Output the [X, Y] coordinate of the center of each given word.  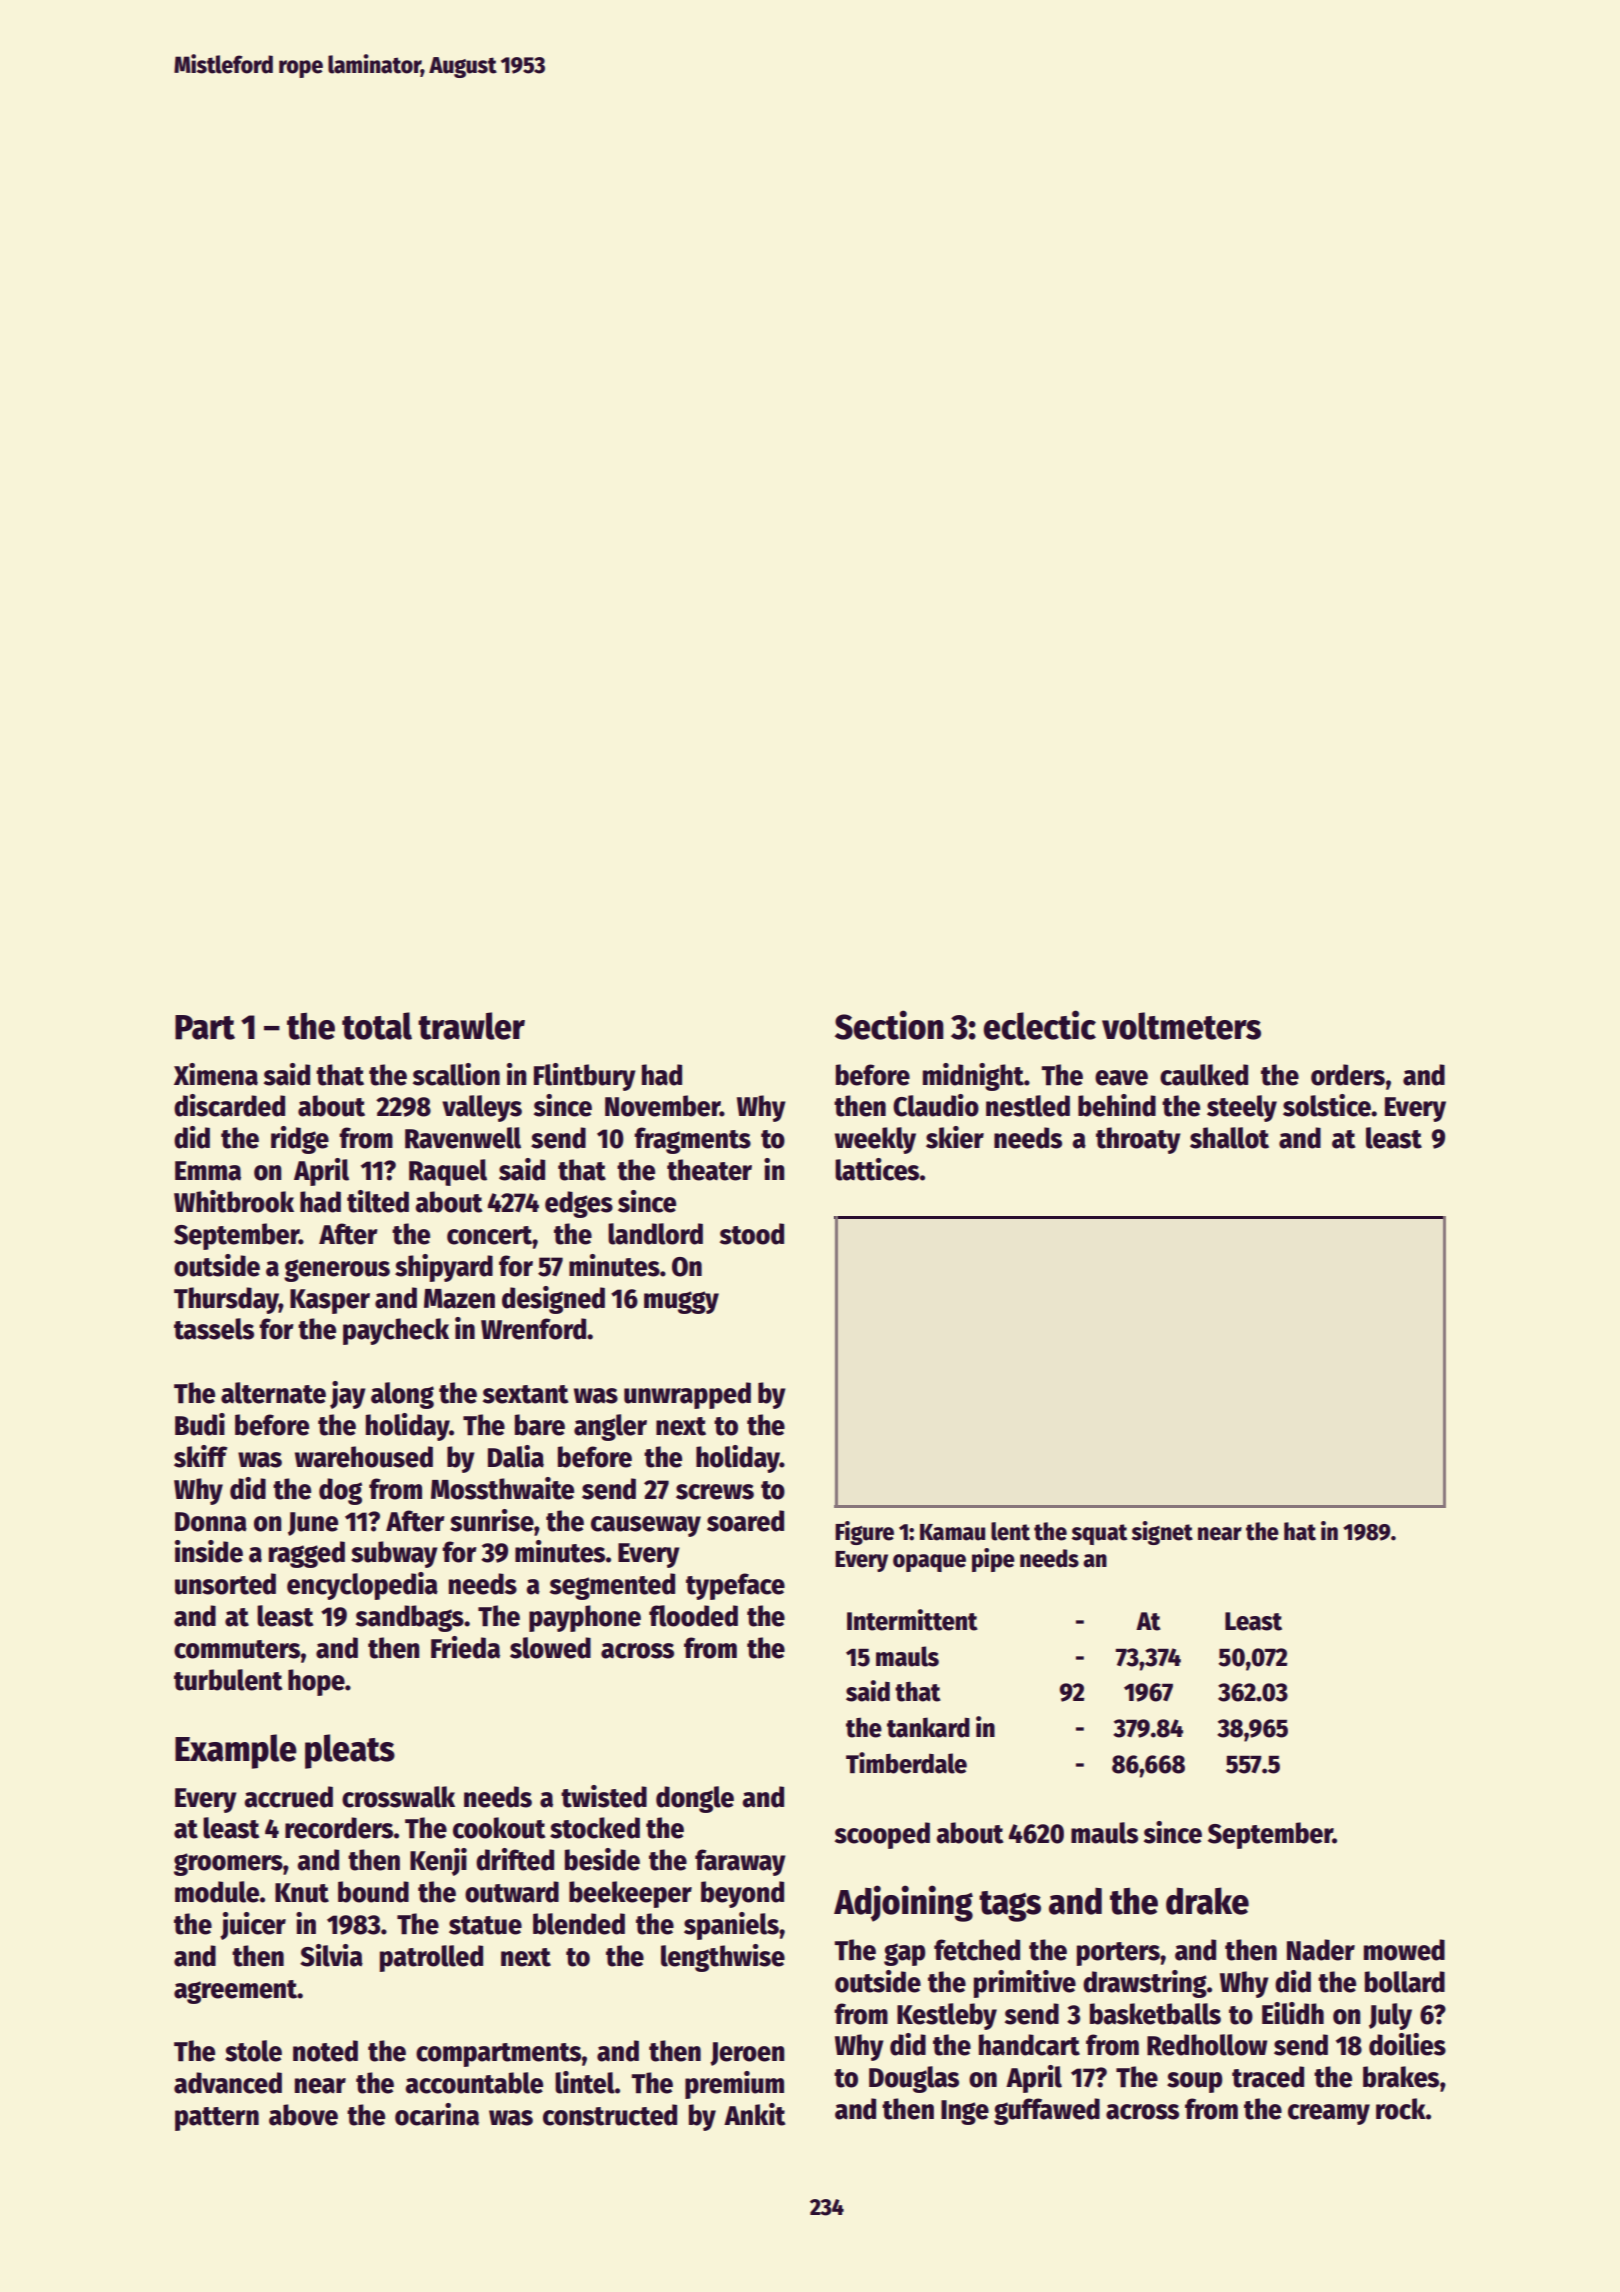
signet [1162, 1533]
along [402, 1395]
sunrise [492, 1520]
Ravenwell [463, 1138]
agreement [236, 1992]
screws [715, 1492]
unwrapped [687, 1395]
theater [709, 1170]
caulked [1204, 1075]
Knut [302, 1893]
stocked [595, 1828]
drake [1207, 1901]
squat [1099, 1534]
